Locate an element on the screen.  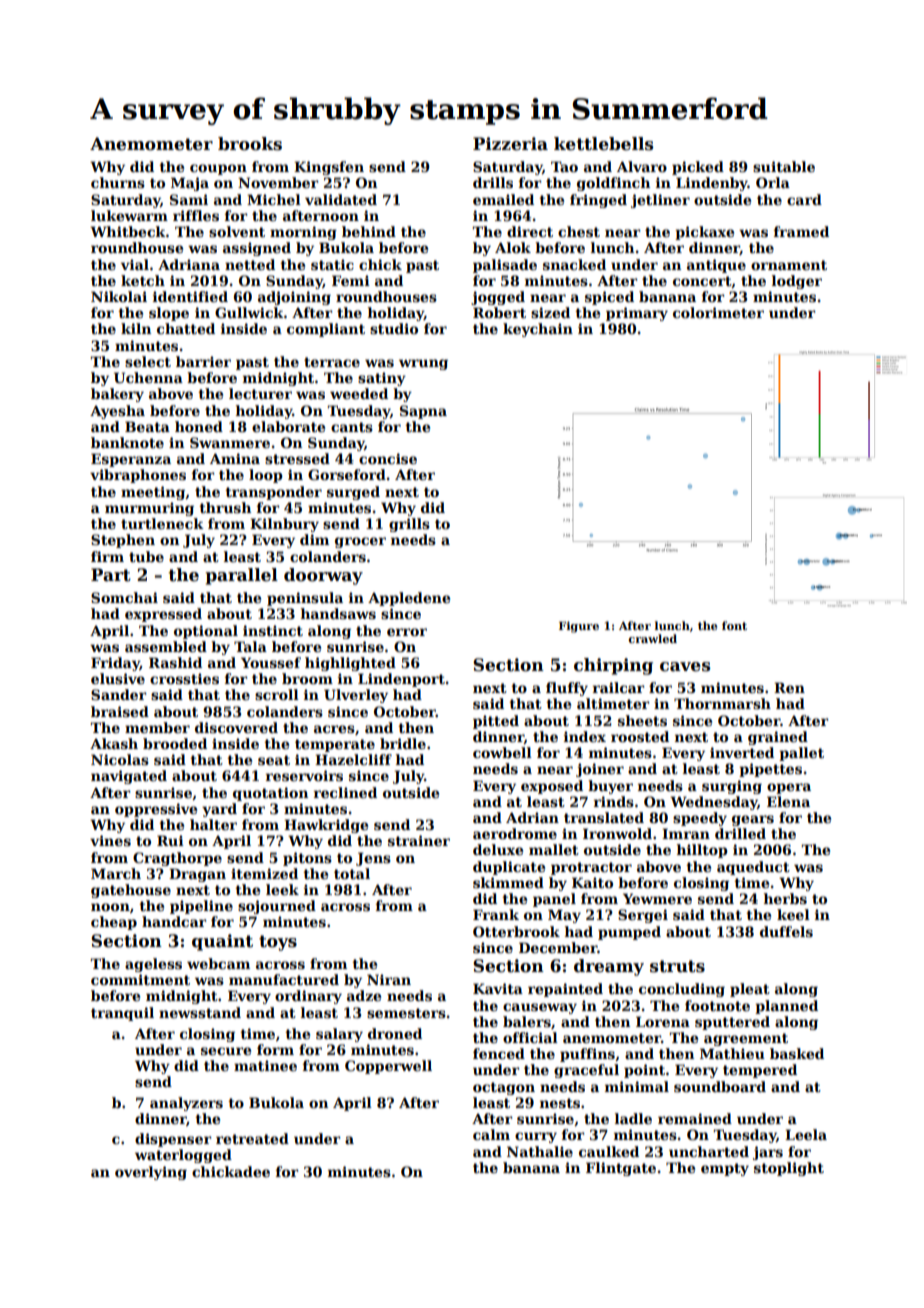
quaint is located at coordinates (222, 942).
